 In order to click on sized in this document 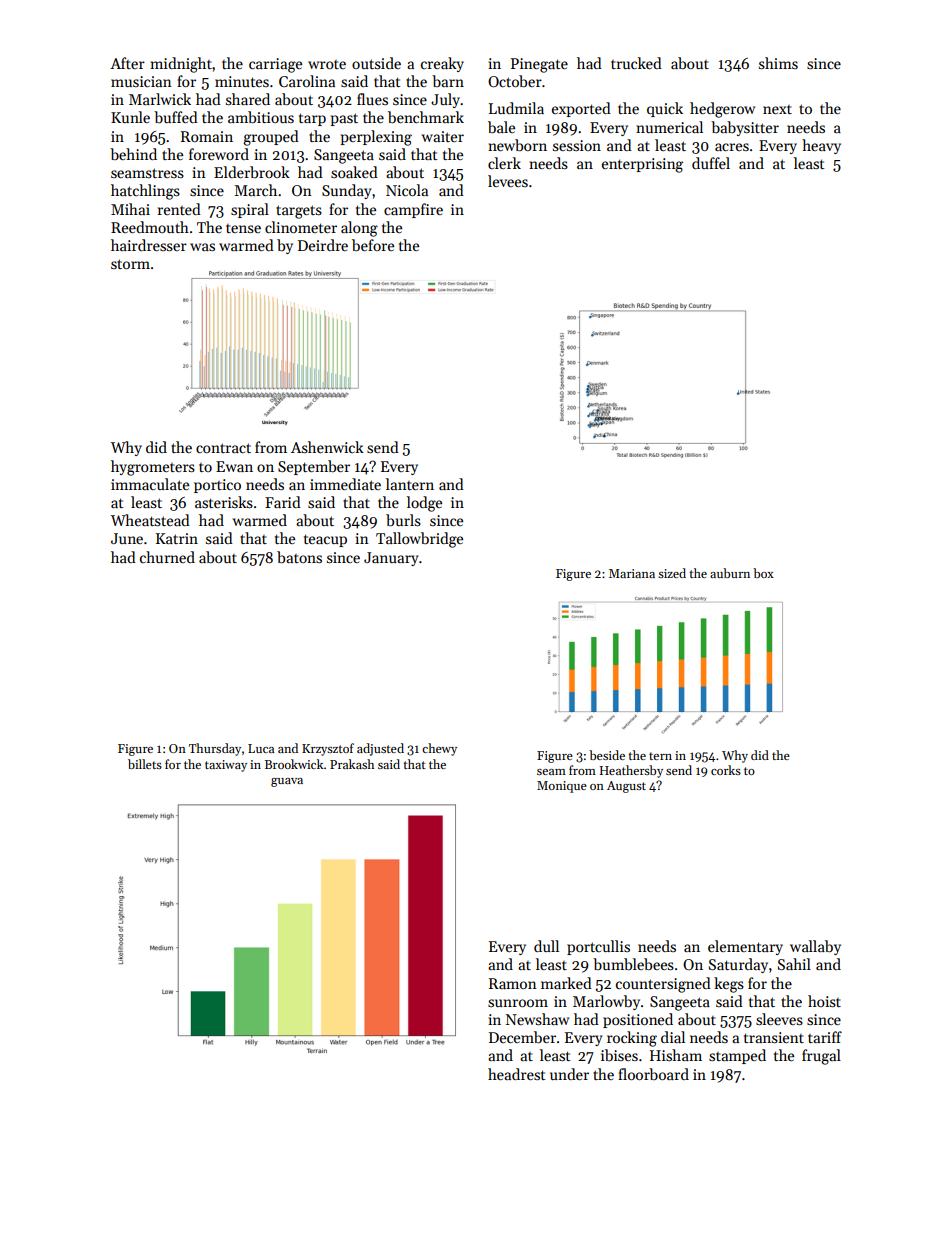, I will do `click(672, 573)`.
